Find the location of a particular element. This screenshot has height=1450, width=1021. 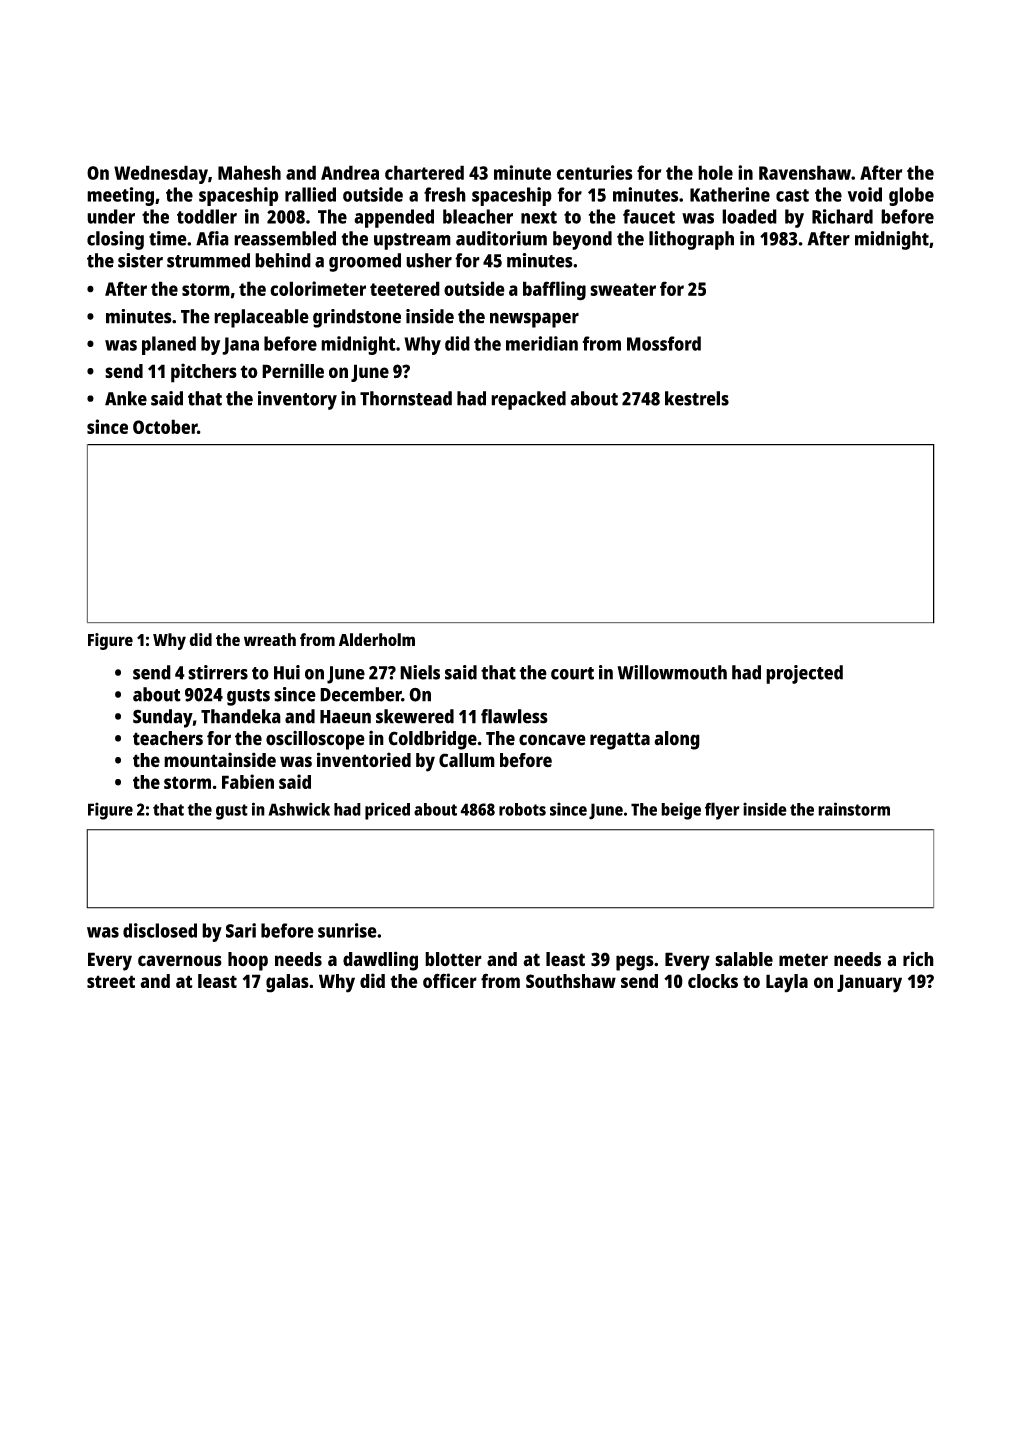

October is located at coordinates (165, 426).
